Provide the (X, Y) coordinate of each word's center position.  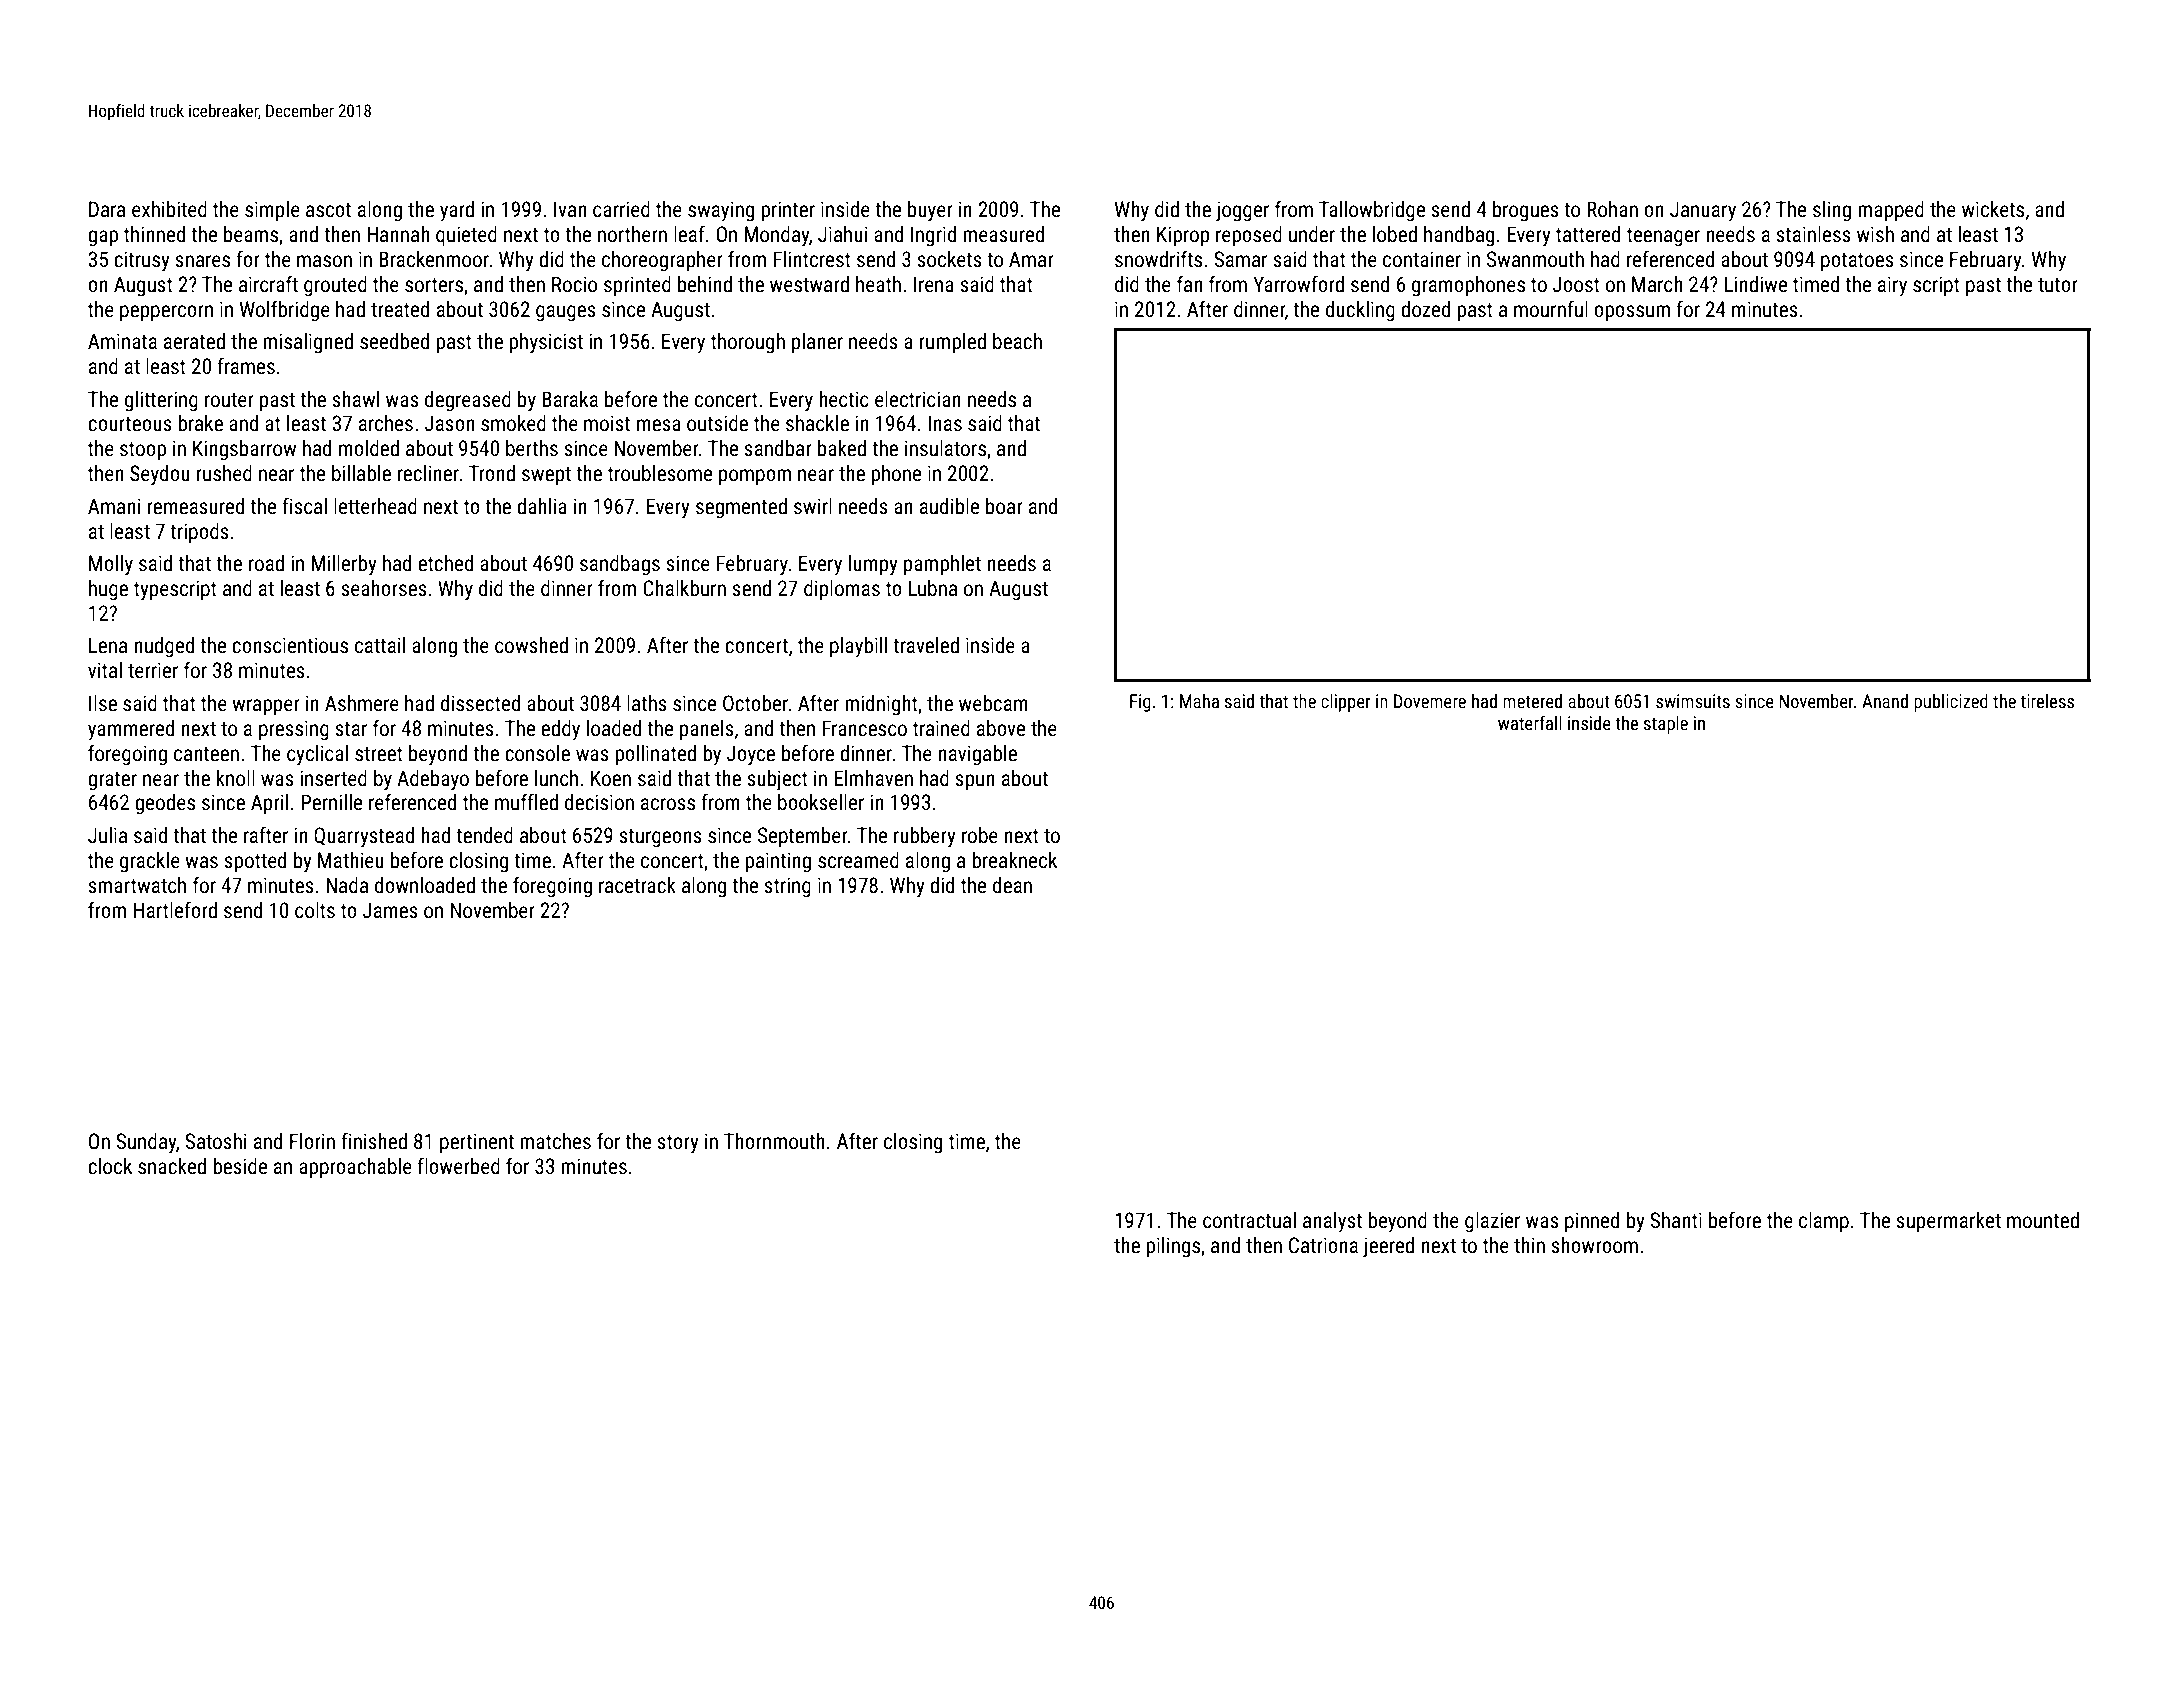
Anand (1885, 701)
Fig (1140, 703)
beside (240, 1166)
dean (1012, 885)
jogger (1242, 211)
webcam (993, 703)
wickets (1993, 209)
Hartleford (175, 910)
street (379, 754)
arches (386, 423)
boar (1004, 506)
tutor (2058, 285)
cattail (380, 645)
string (787, 887)
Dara (107, 209)
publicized (1951, 703)
